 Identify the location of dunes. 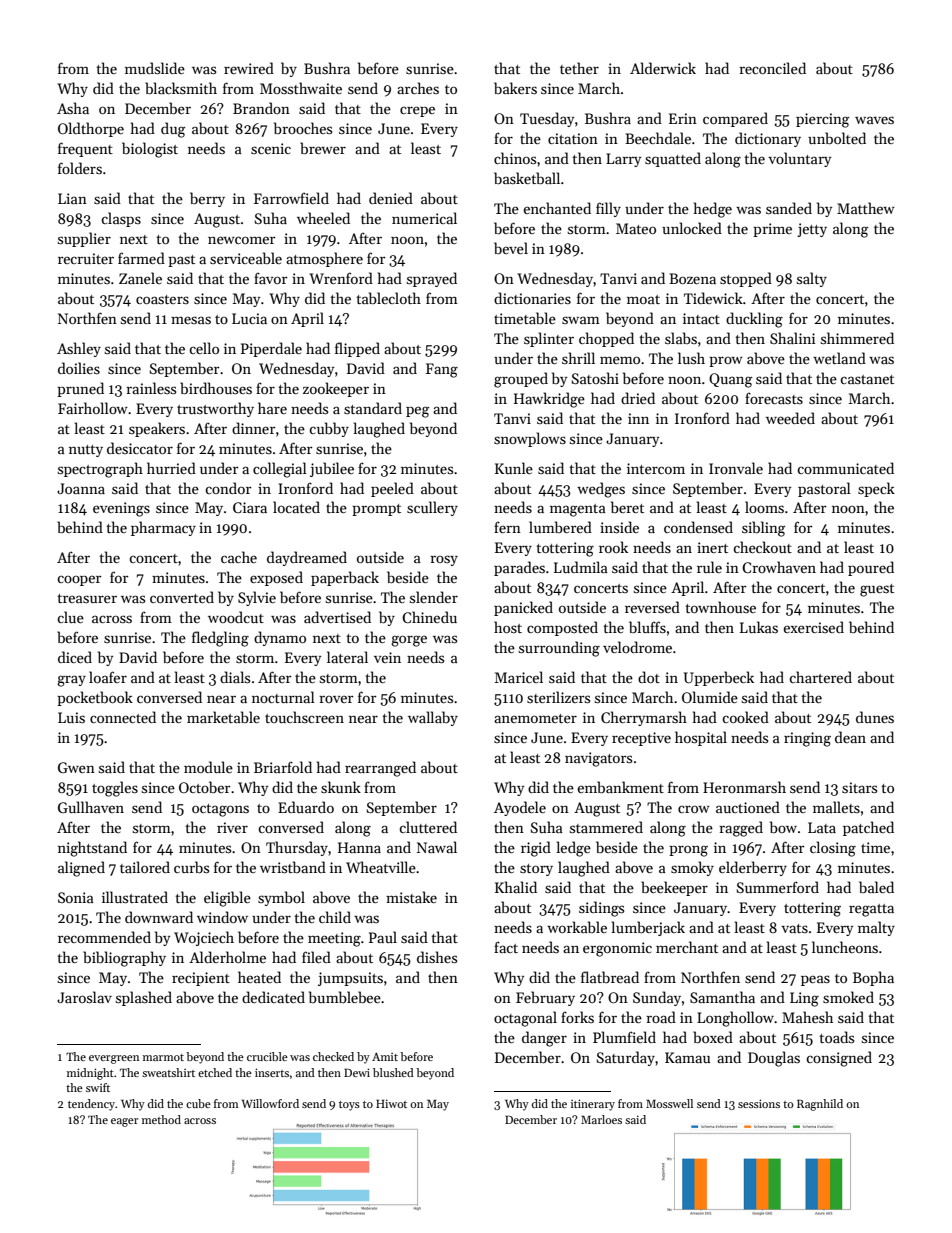
(875, 717).
